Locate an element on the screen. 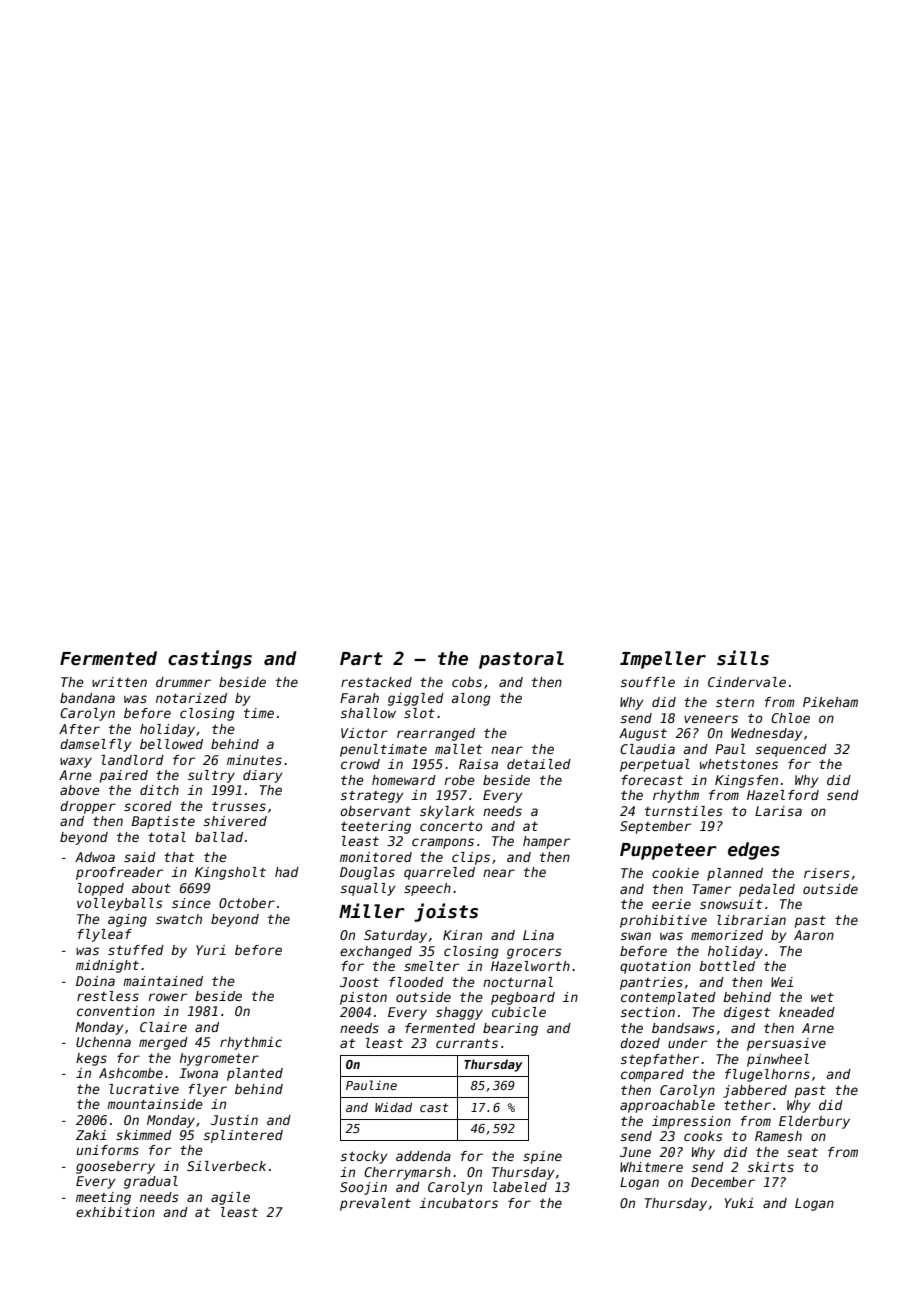 Image resolution: width=924 pixels, height=1308 pixels. written is located at coordinates (119, 682).
